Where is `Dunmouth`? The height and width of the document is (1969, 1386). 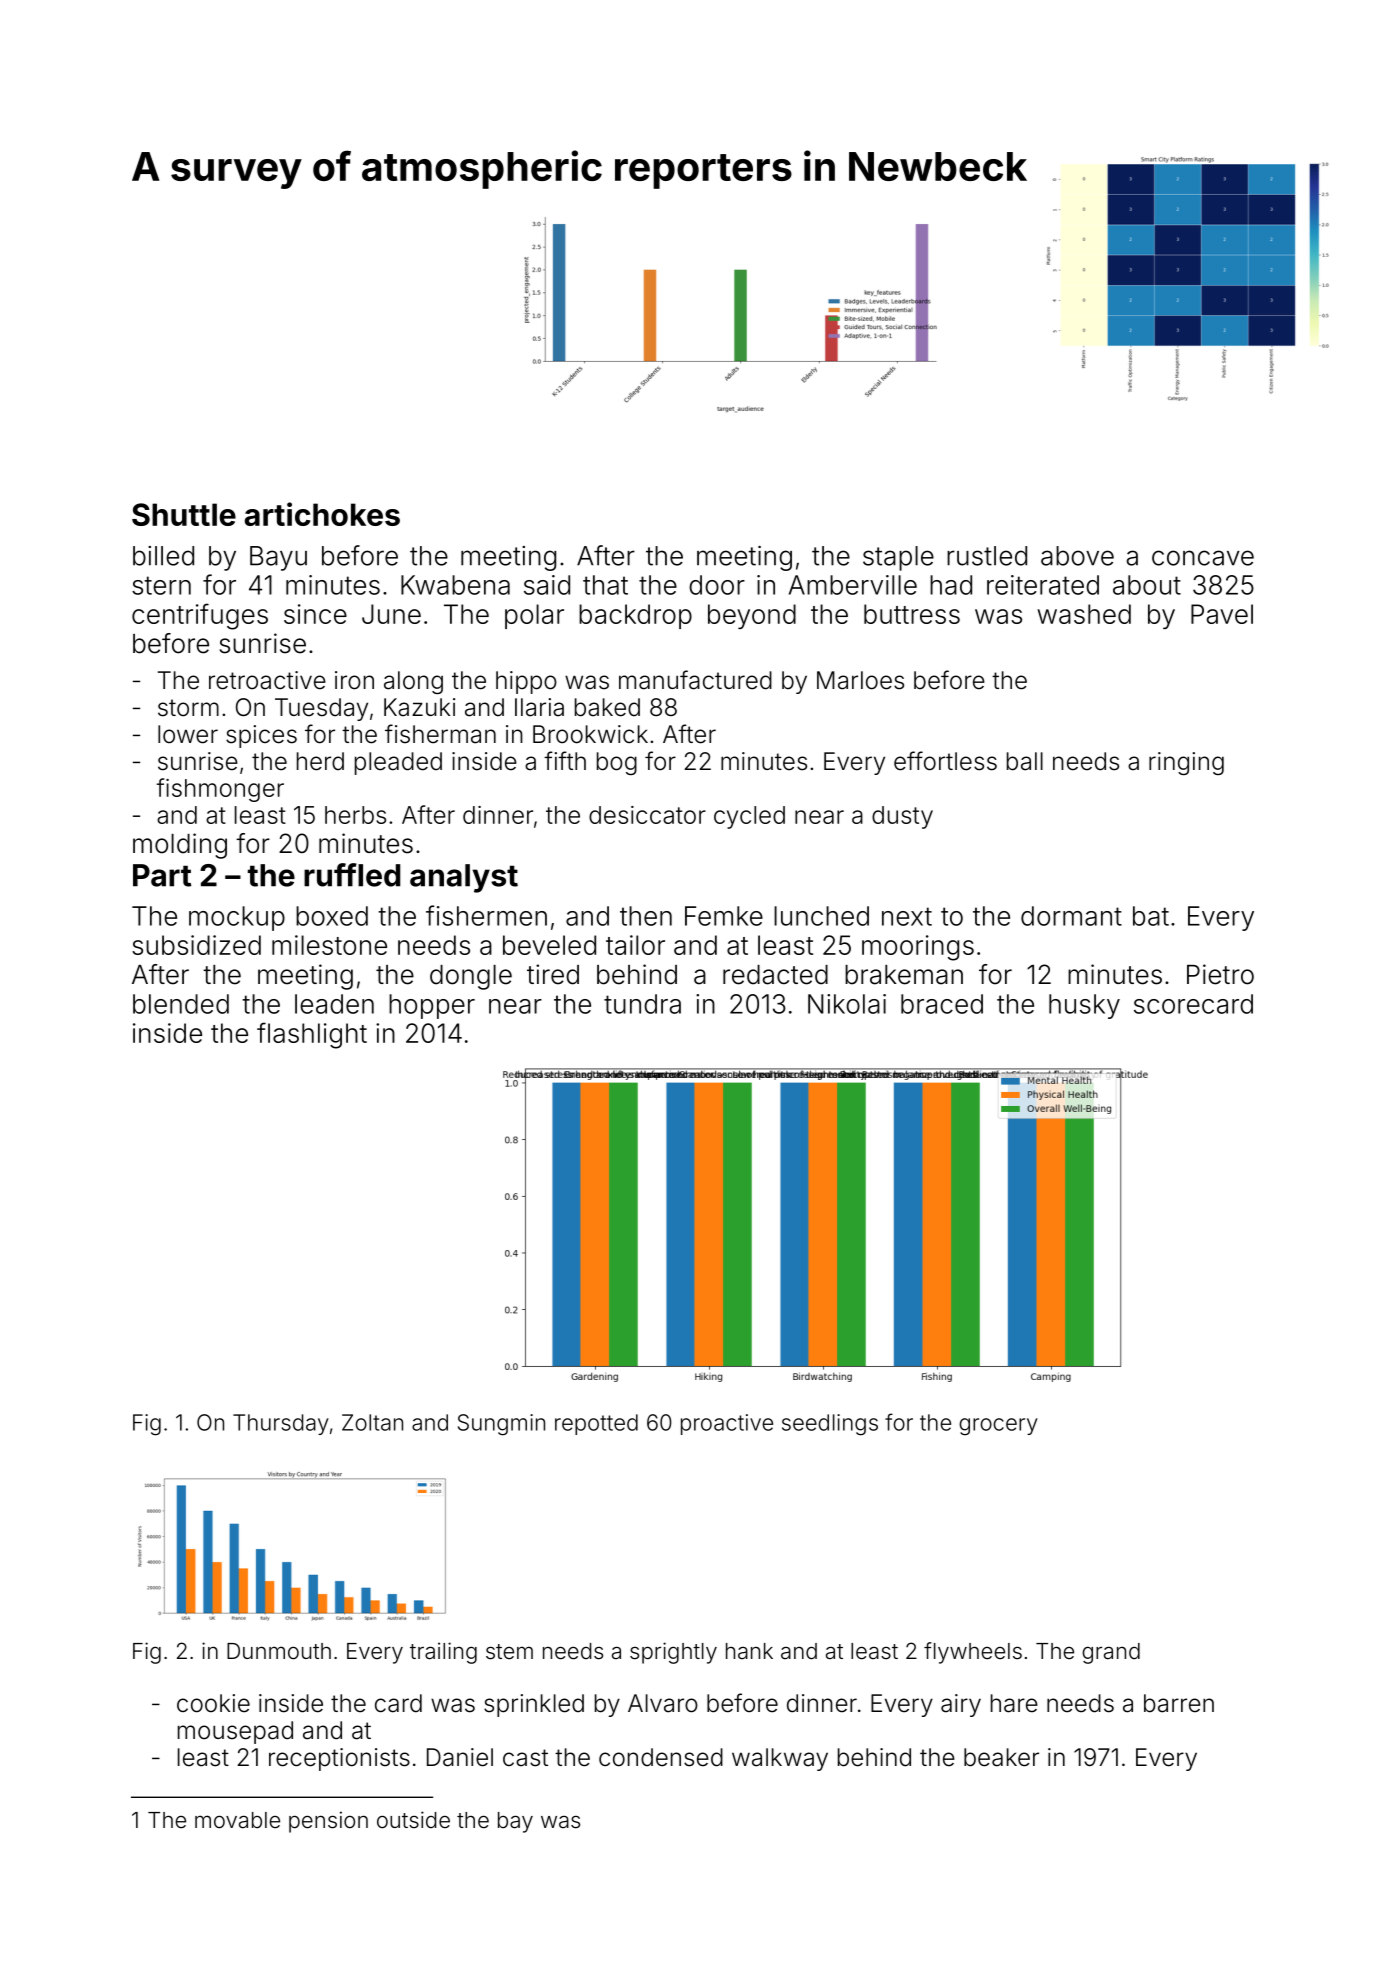 Dunmouth is located at coordinates (279, 1651).
